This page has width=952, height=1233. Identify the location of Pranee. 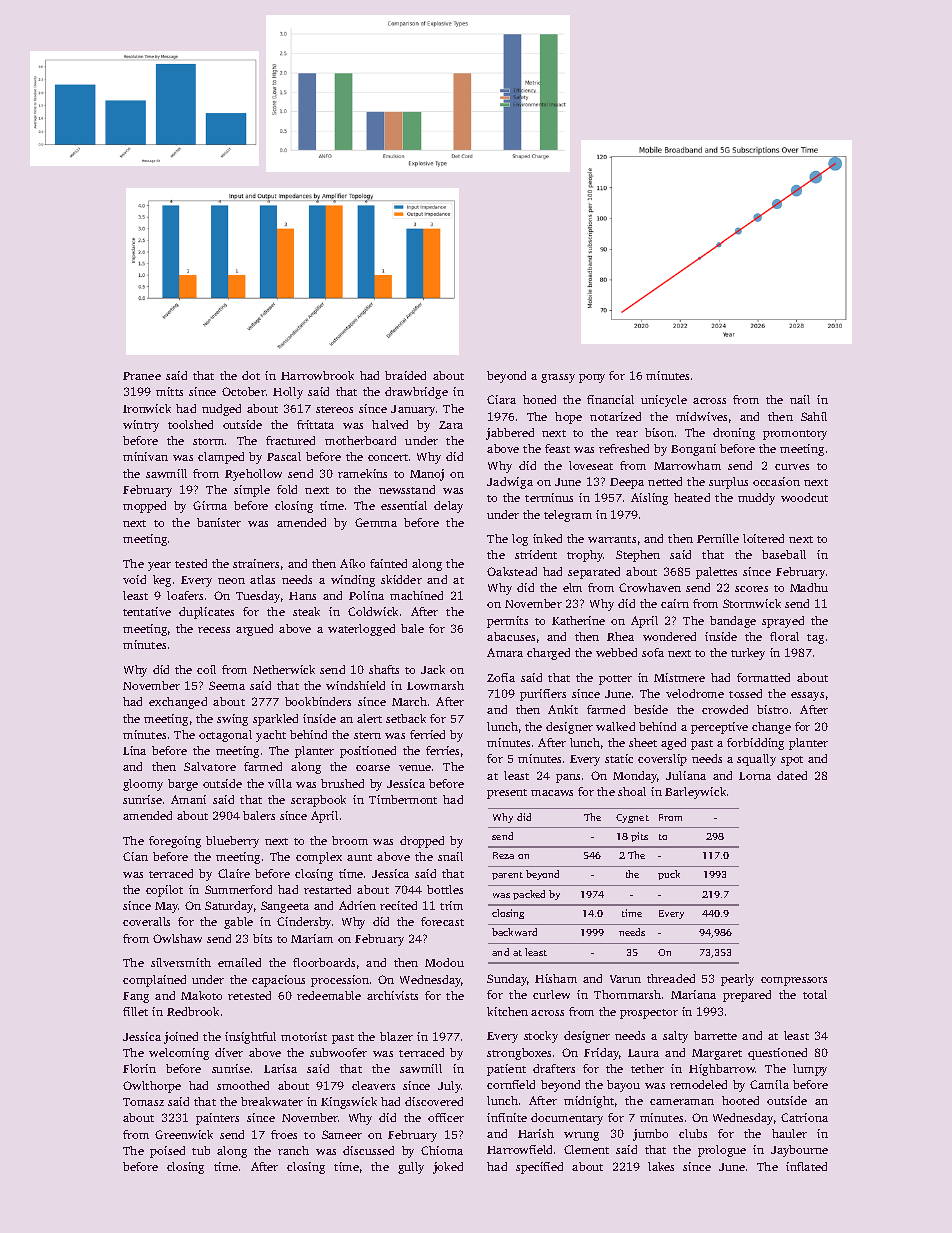
(142, 376).
